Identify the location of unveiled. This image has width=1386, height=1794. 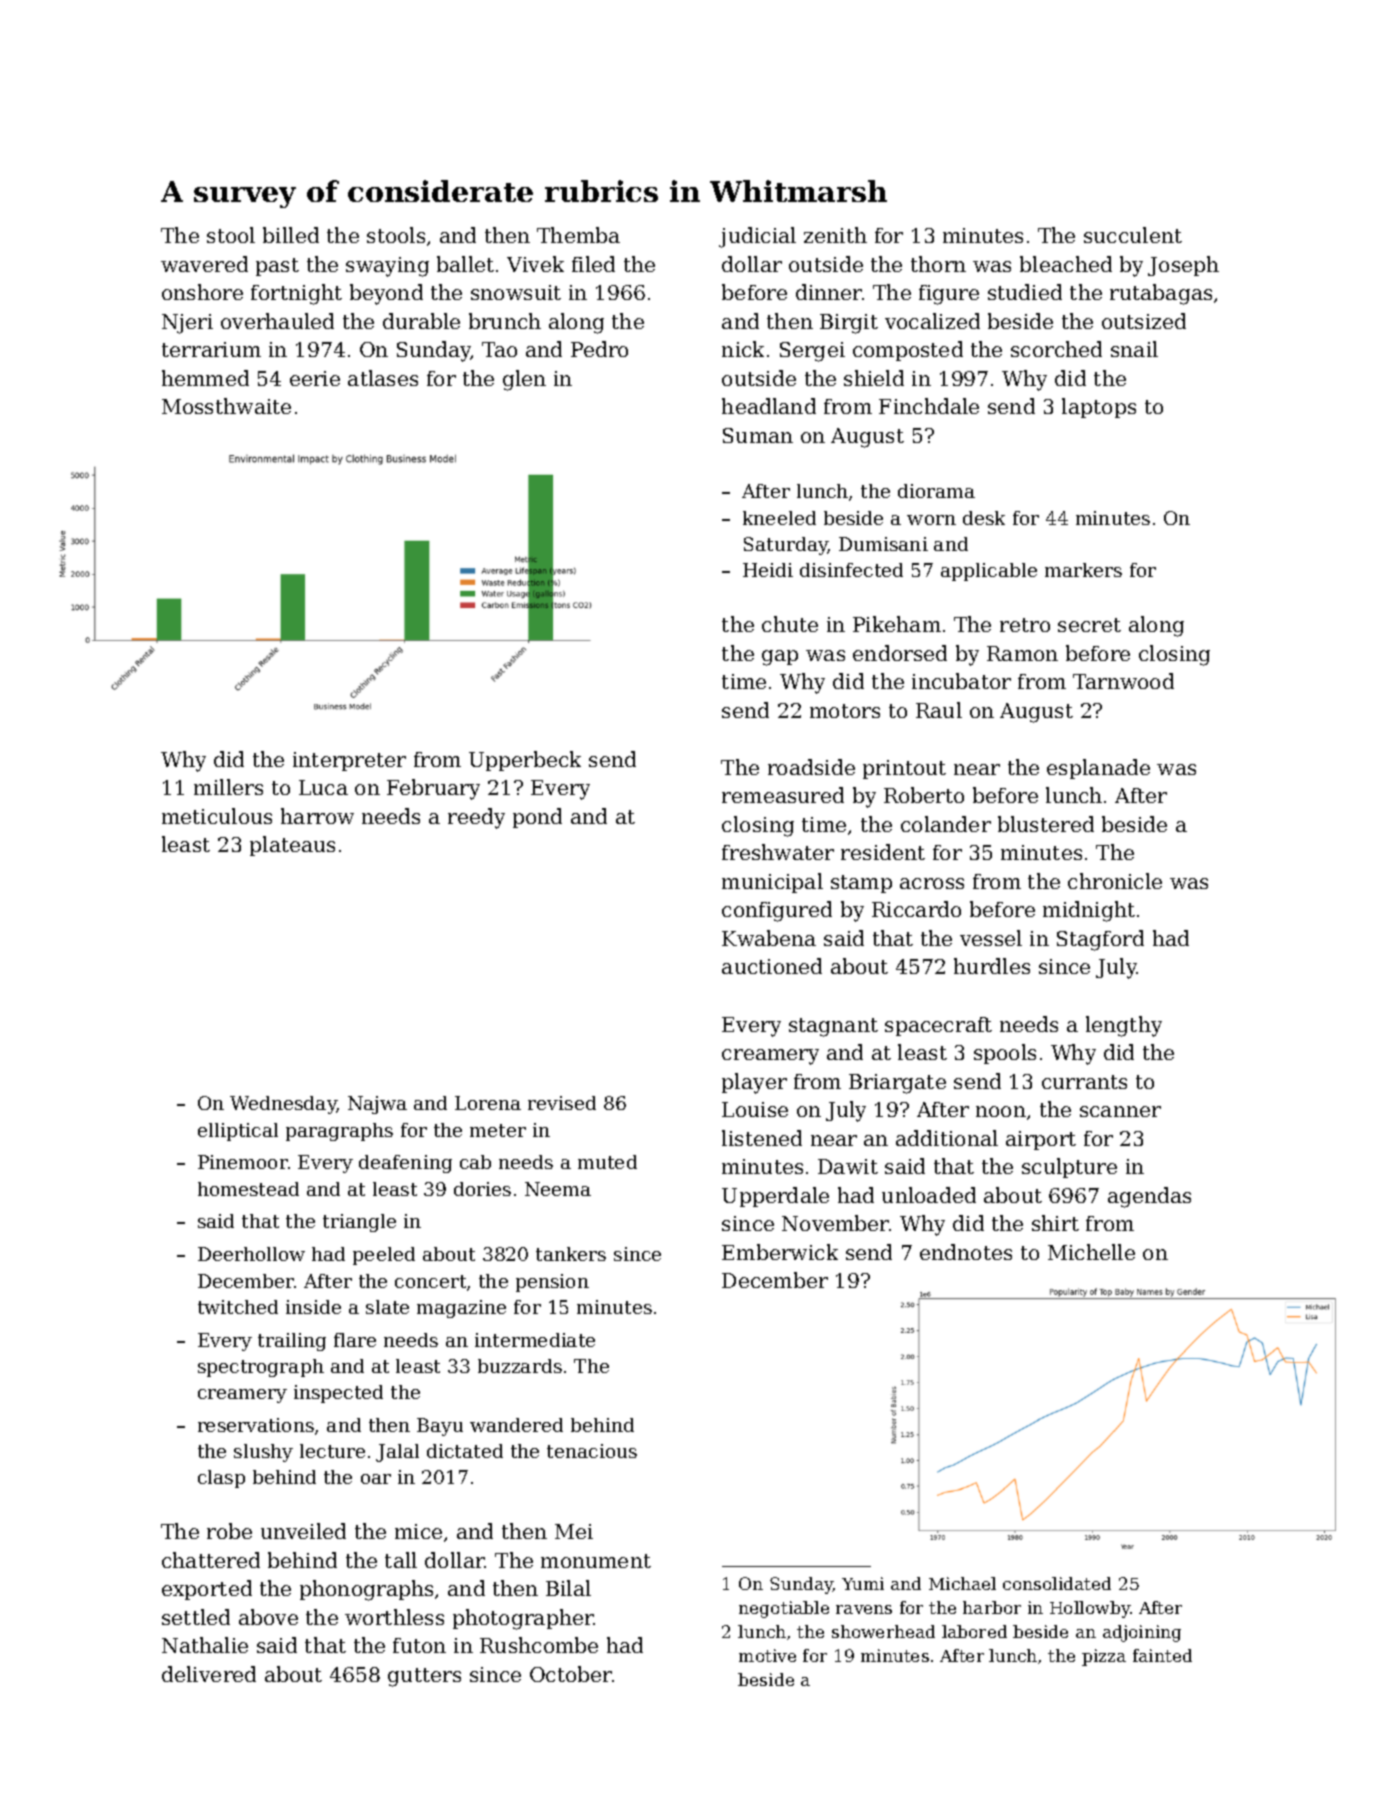
(303, 1531).
